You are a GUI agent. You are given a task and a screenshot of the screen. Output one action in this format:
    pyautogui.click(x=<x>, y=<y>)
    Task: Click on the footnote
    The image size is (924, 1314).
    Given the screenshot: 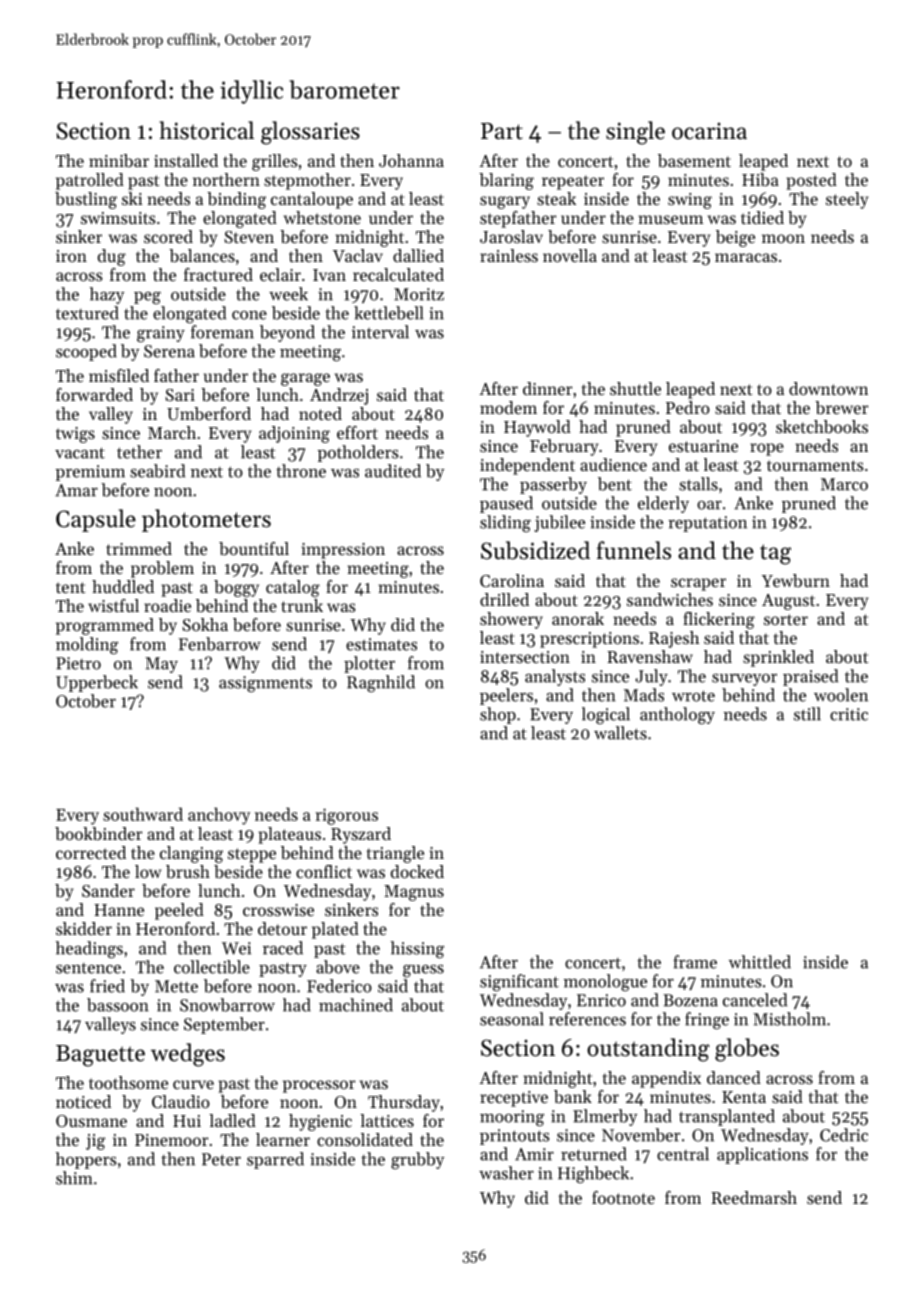 What is the action you would take?
    pyautogui.click(x=623, y=1197)
